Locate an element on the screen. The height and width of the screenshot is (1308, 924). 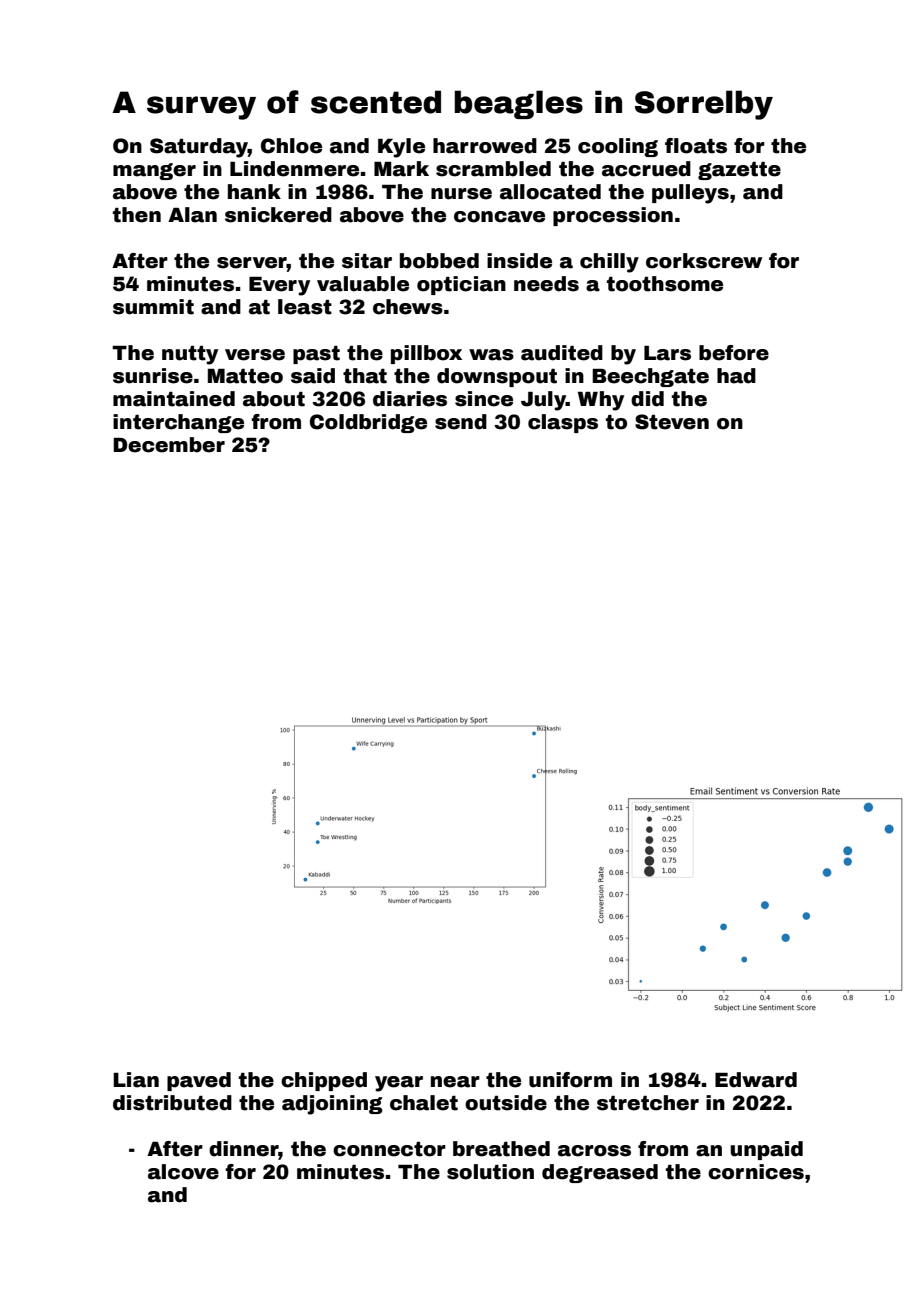
summit is located at coordinates (153, 307).
